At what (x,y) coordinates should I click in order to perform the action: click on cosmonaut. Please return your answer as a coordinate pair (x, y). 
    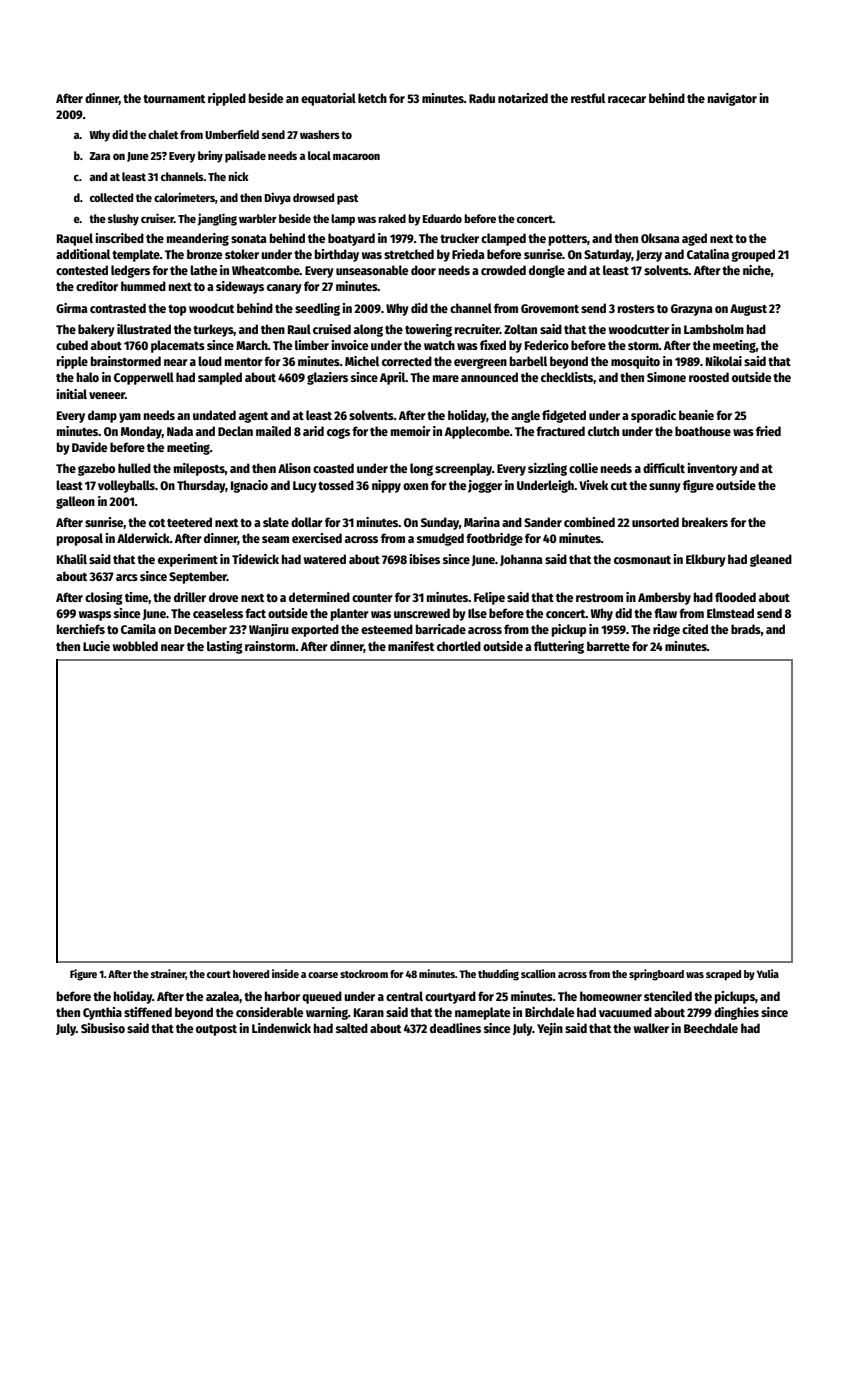
    Looking at the image, I should click on (642, 560).
